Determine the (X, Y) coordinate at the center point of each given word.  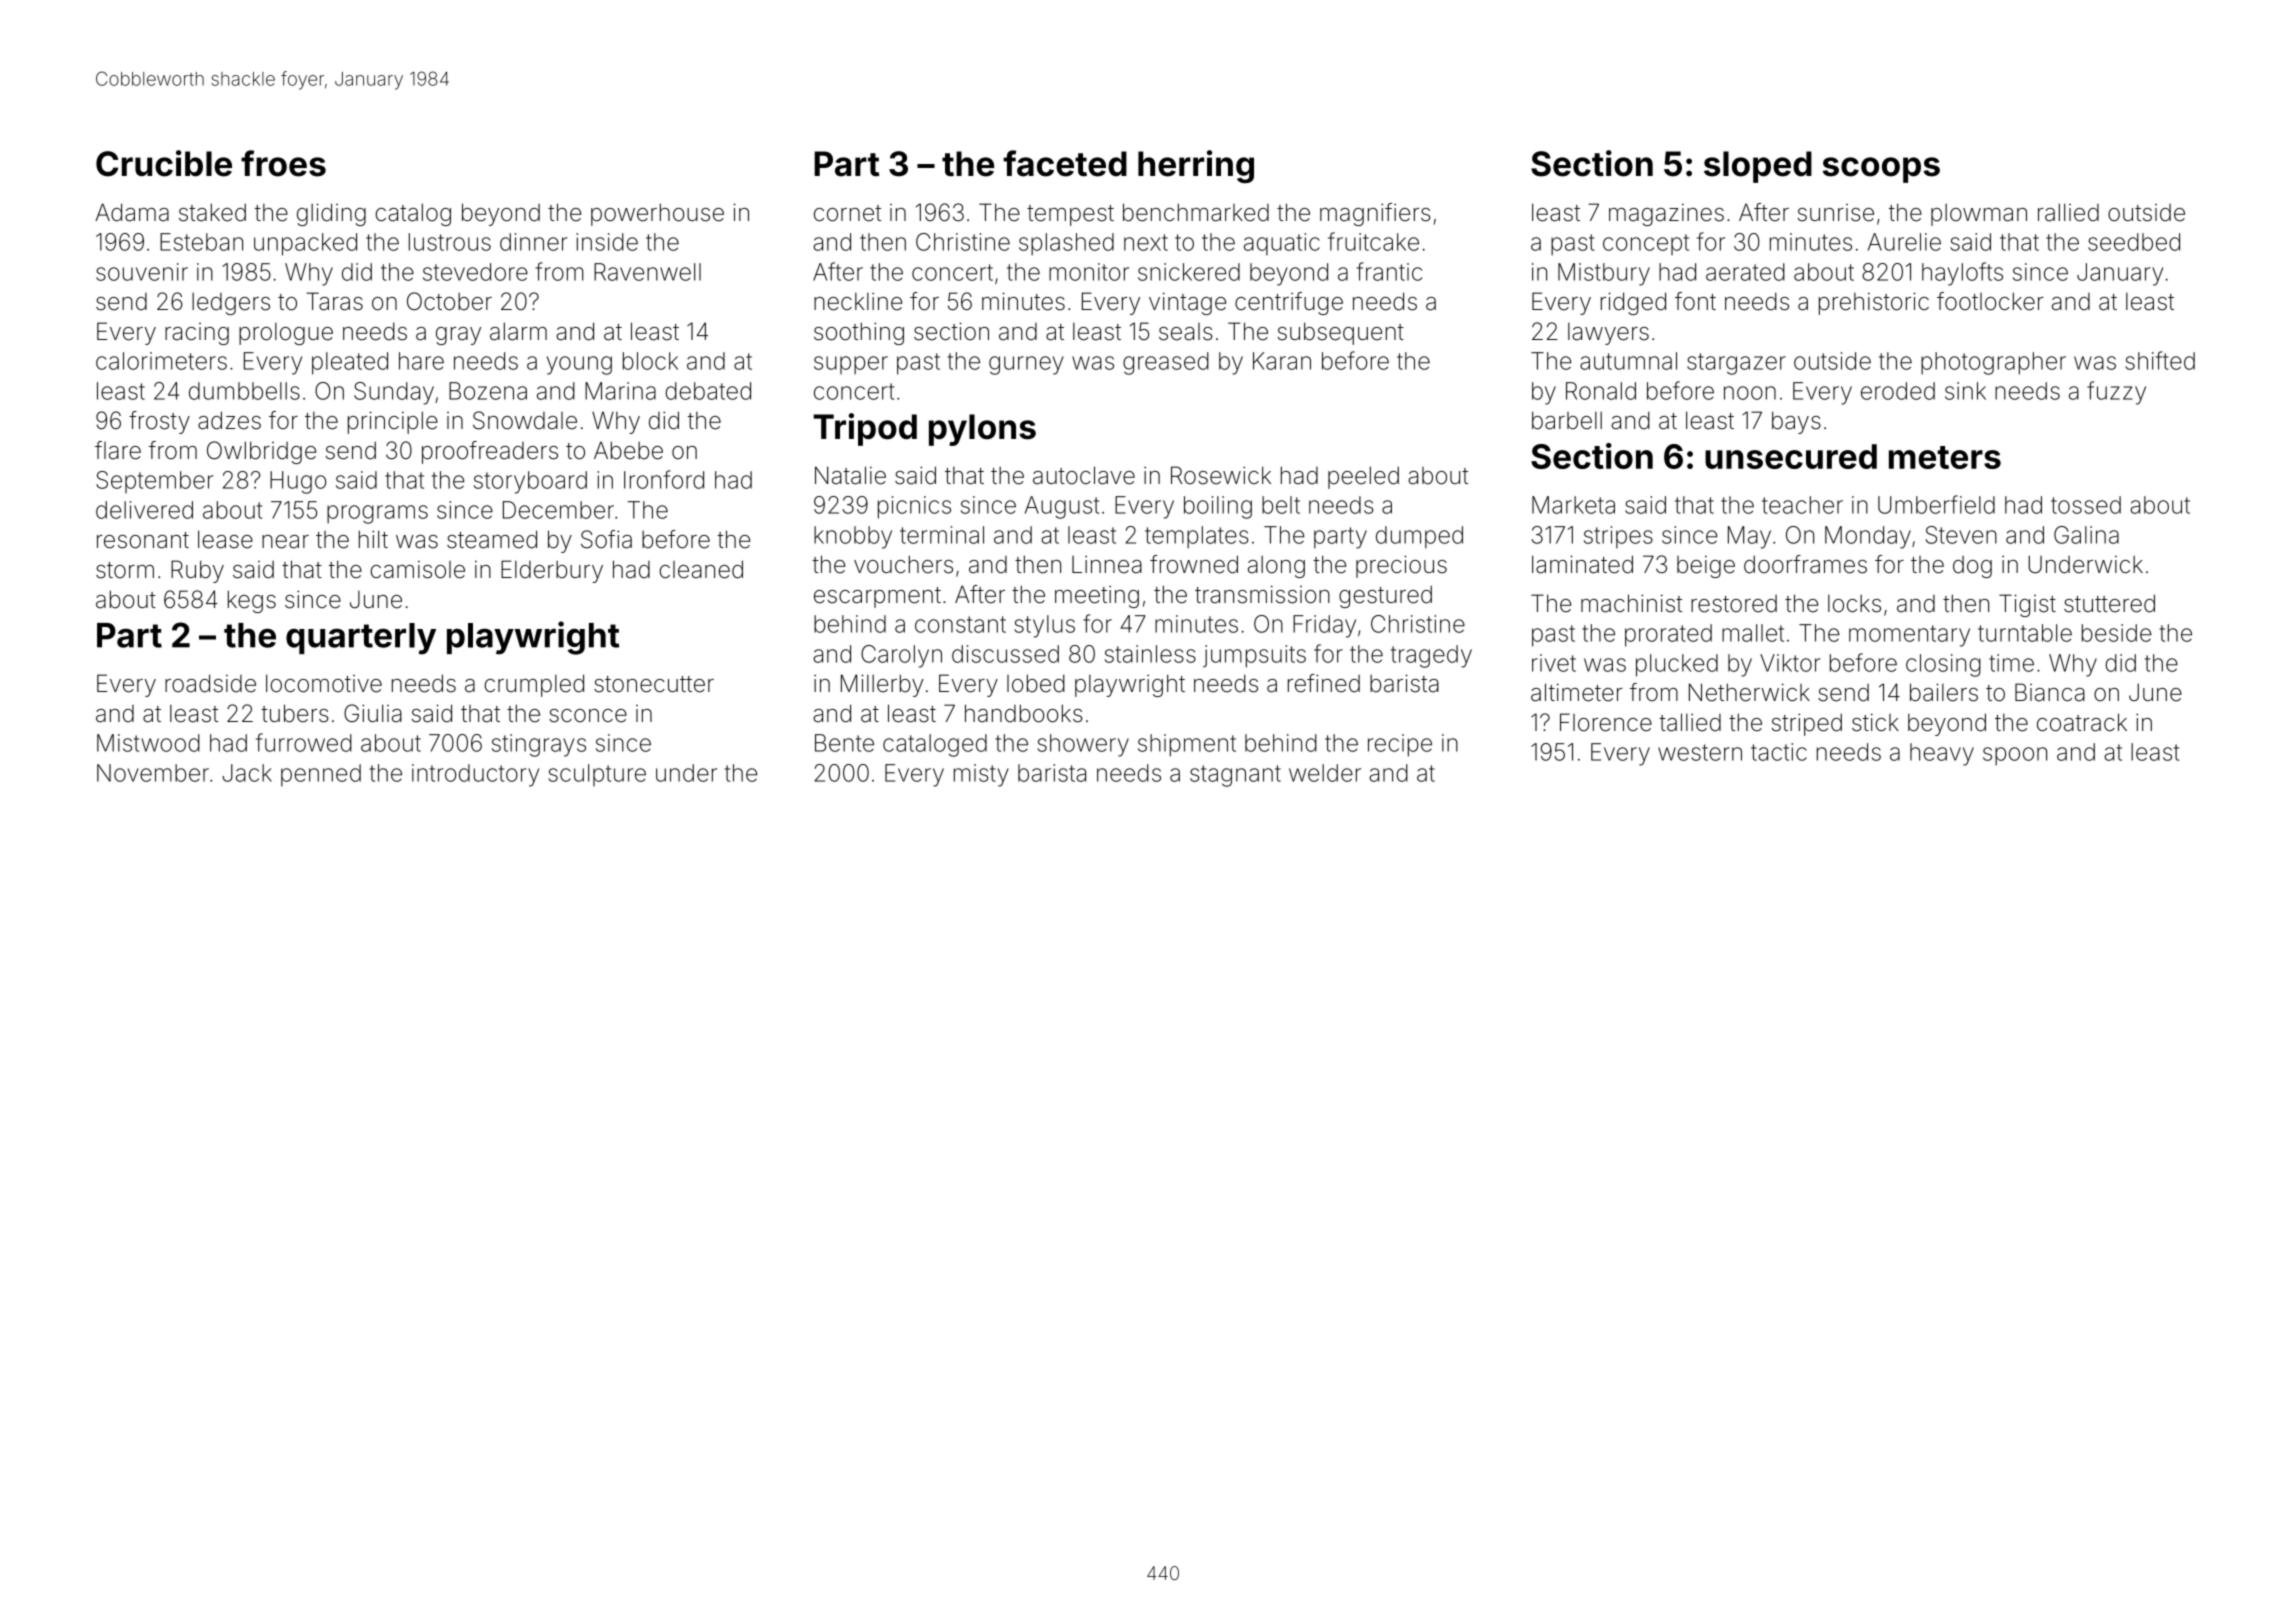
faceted (1065, 163)
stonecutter (654, 684)
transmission (1262, 594)
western (1700, 752)
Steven (1961, 535)
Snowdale (525, 420)
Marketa (1573, 505)
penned (321, 775)
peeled (1363, 477)
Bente (844, 743)
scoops (1881, 170)
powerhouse (657, 214)
